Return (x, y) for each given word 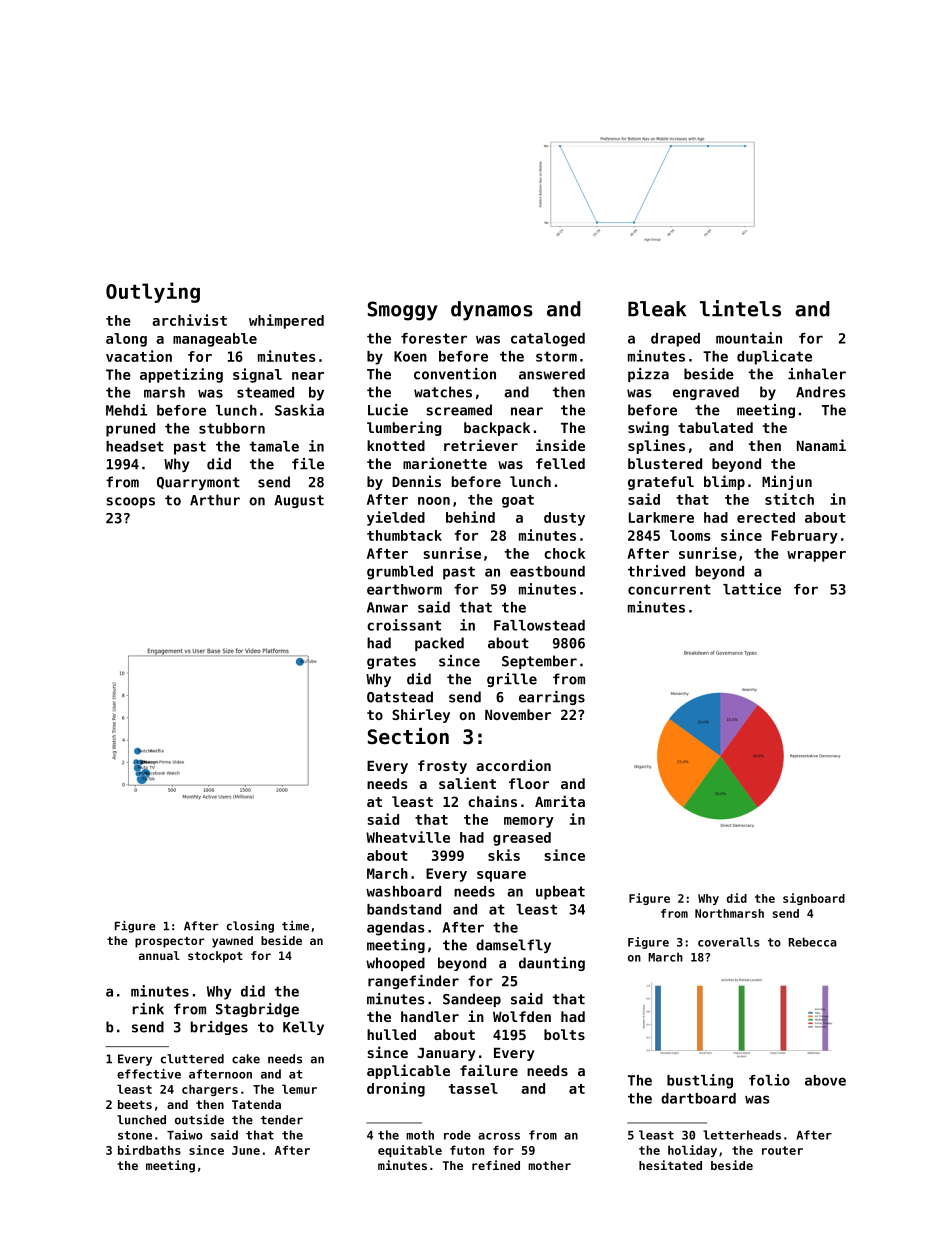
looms (690, 535)
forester (434, 338)
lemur (299, 1089)
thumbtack (404, 535)
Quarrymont (198, 483)
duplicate (774, 357)
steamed (265, 392)
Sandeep (472, 1000)
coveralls (729, 942)
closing (250, 927)
